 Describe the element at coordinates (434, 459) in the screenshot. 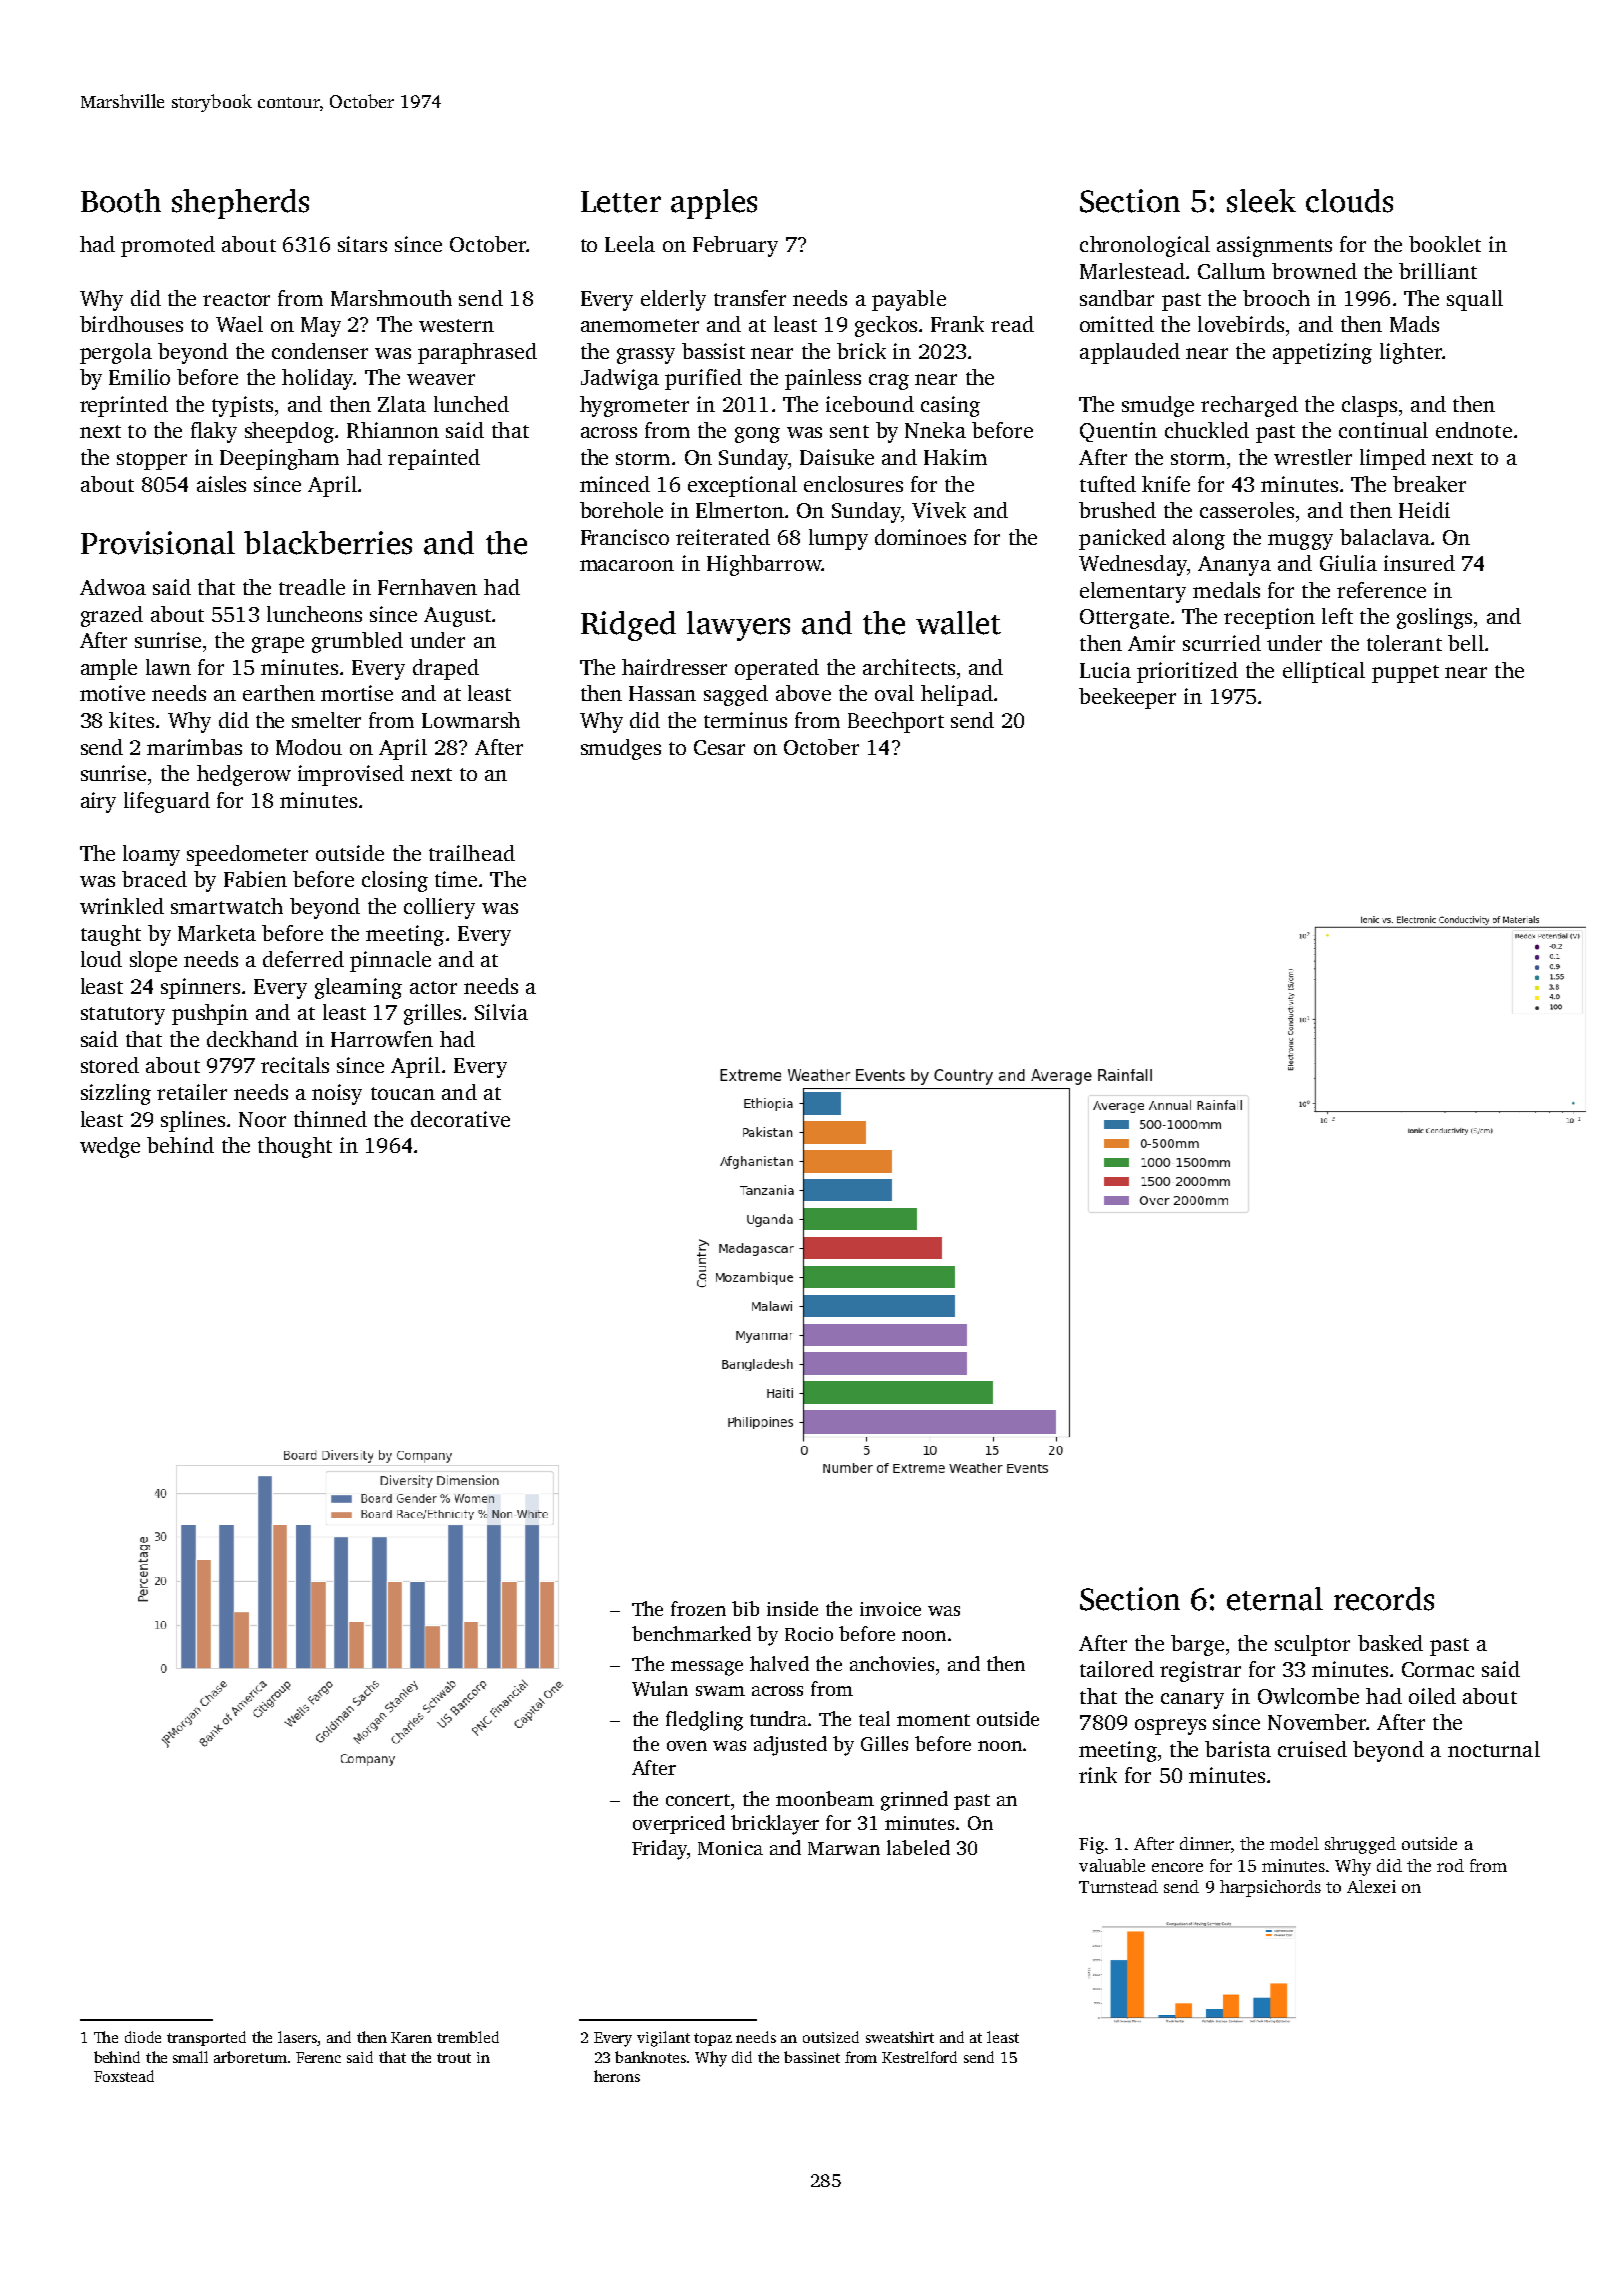

I see `repainted` at that location.
